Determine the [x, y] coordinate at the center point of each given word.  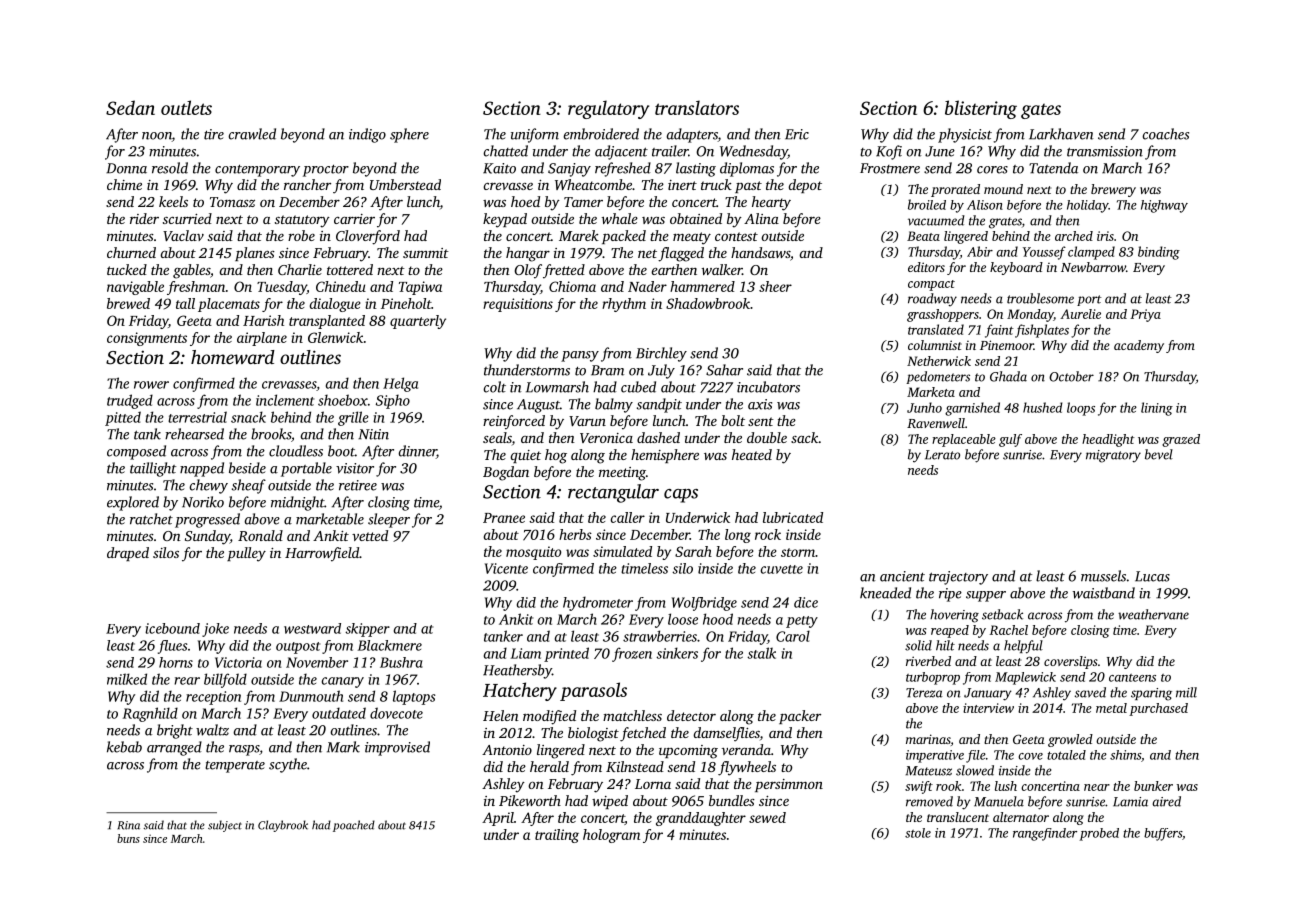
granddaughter [701, 819]
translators [697, 107]
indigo [367, 135]
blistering [981, 109]
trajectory [958, 578]
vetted [370, 535]
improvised [397, 748]
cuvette [782, 569]
